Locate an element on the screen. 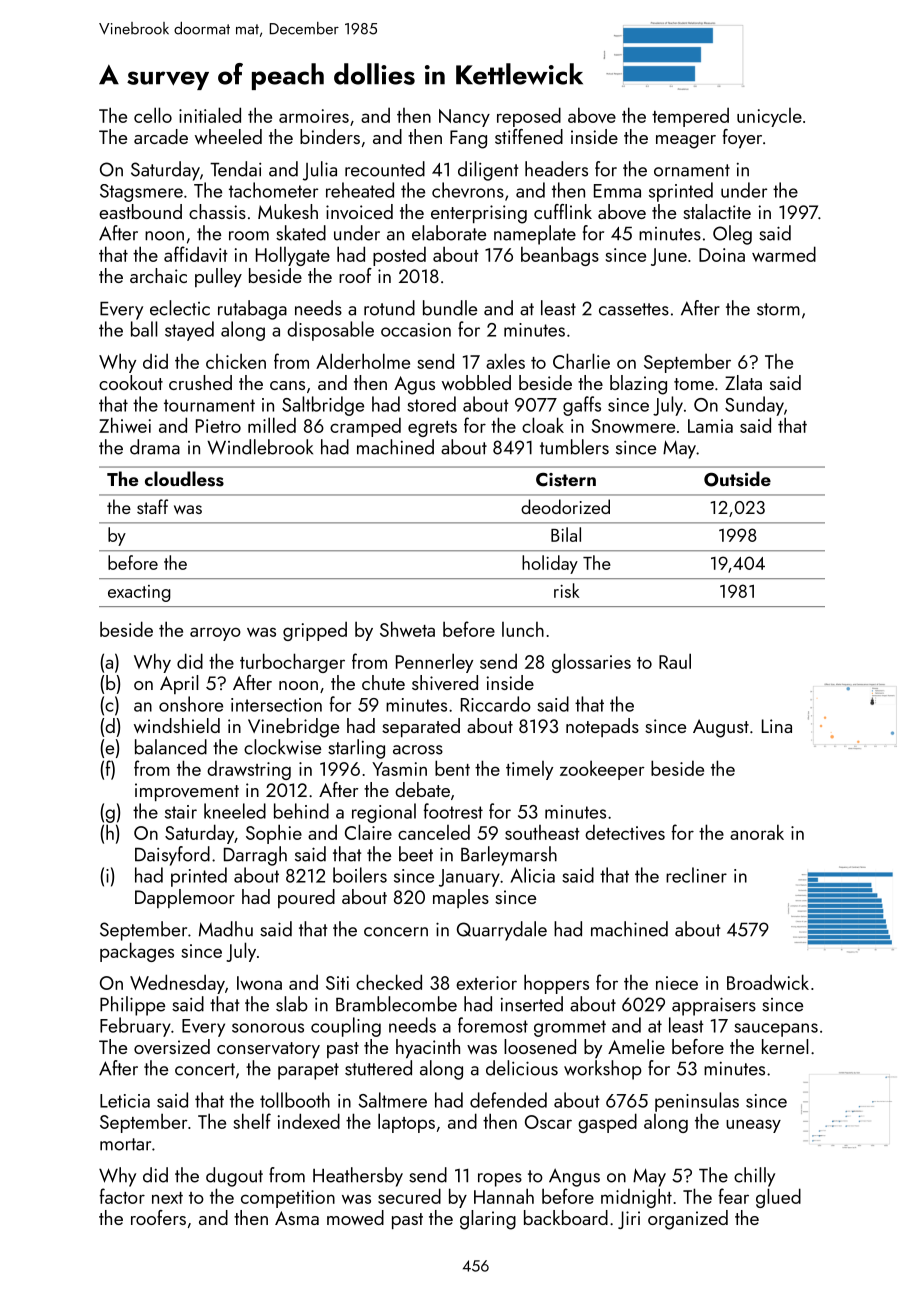  egrets is located at coordinates (432, 429).
